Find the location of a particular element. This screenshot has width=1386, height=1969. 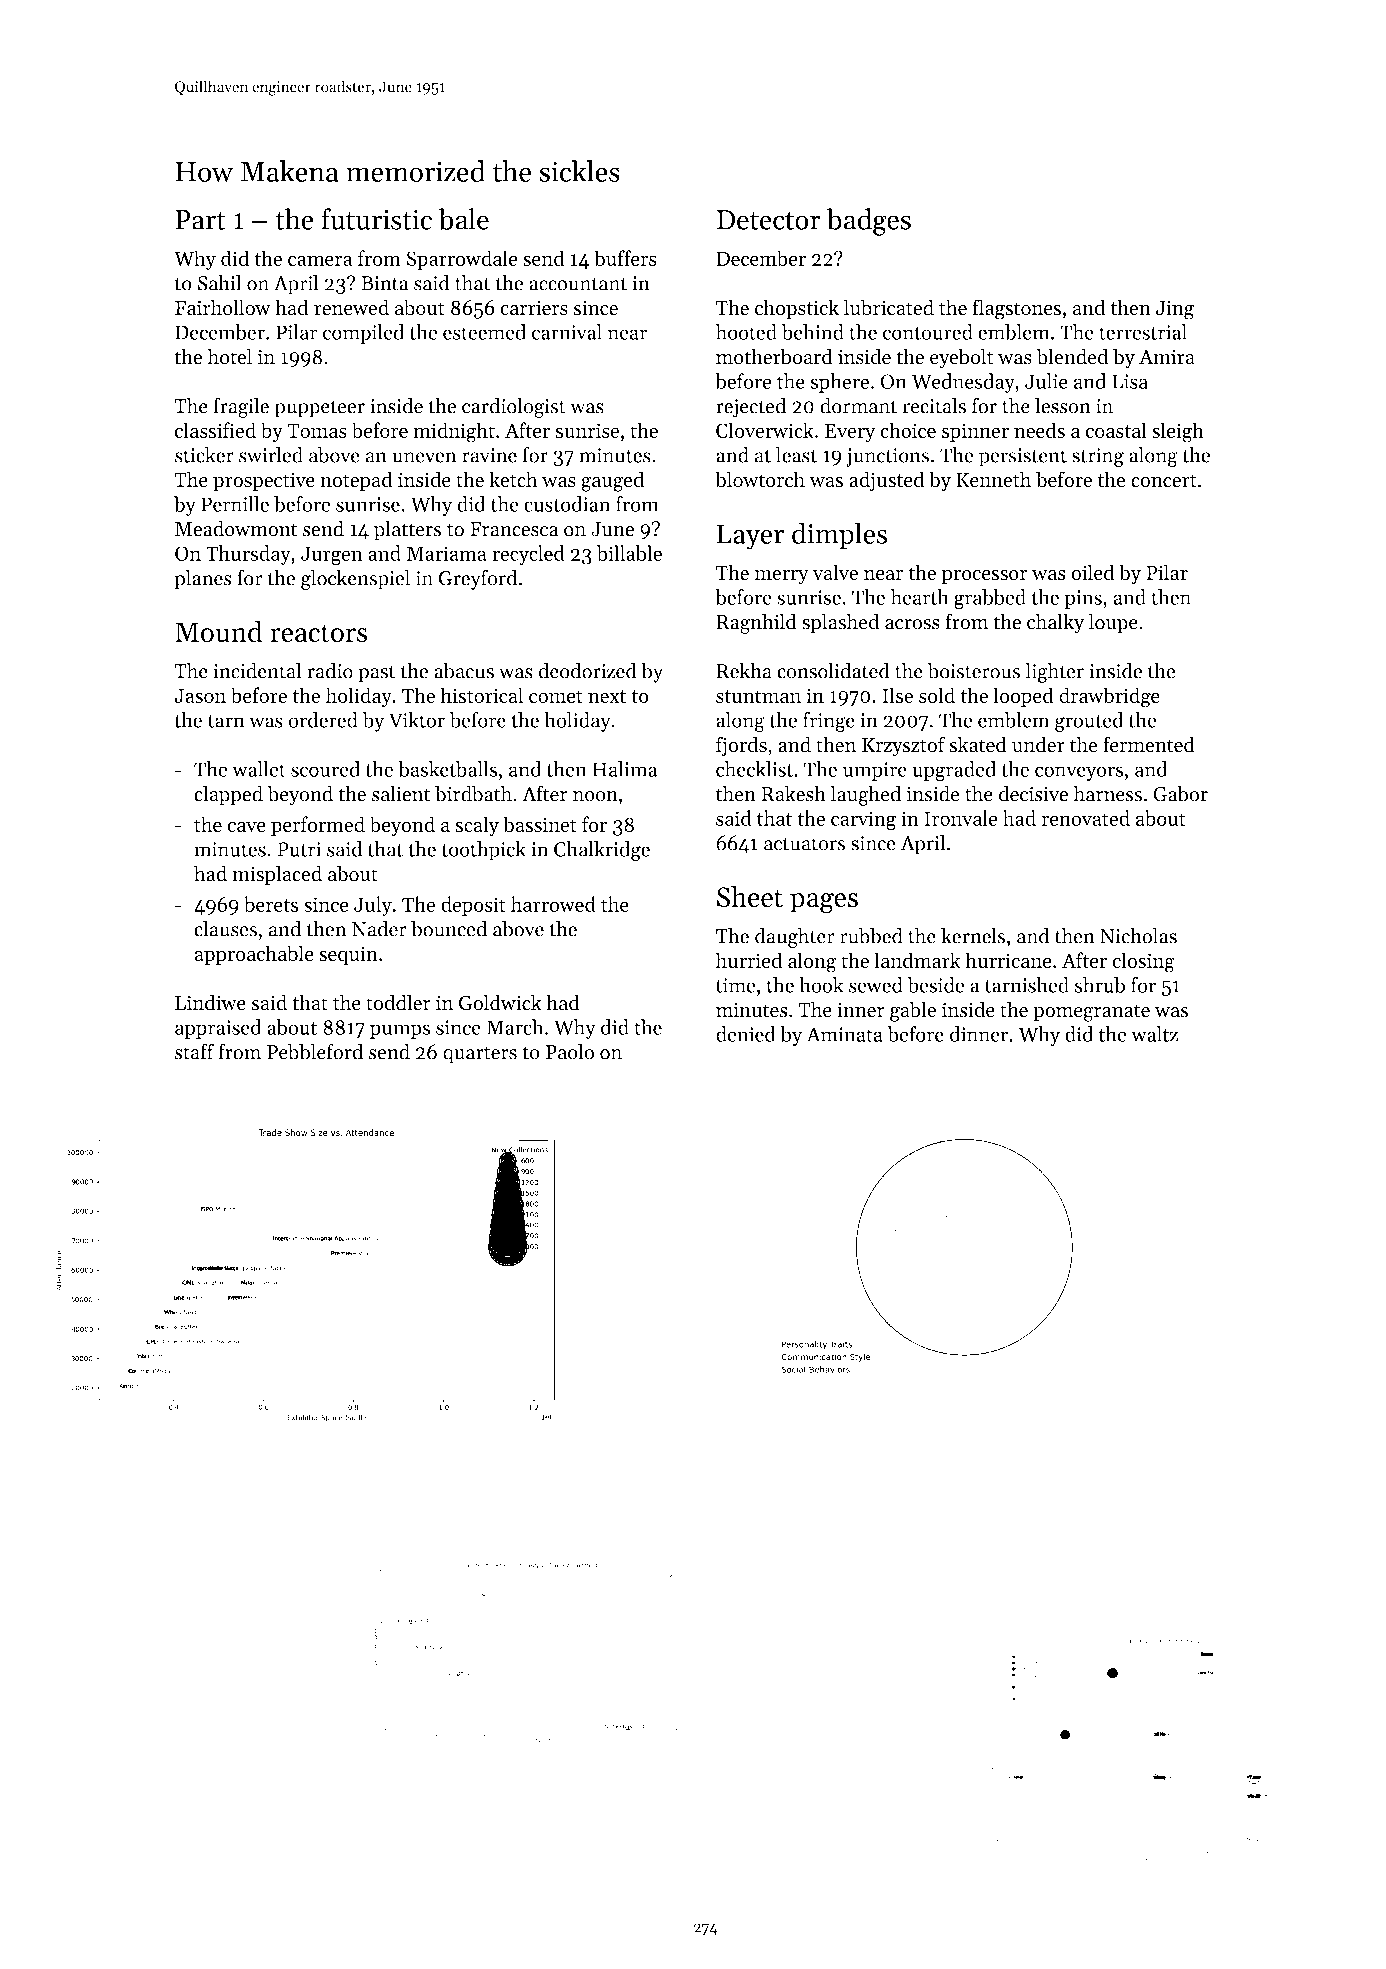

Mound is located at coordinates (218, 631).
